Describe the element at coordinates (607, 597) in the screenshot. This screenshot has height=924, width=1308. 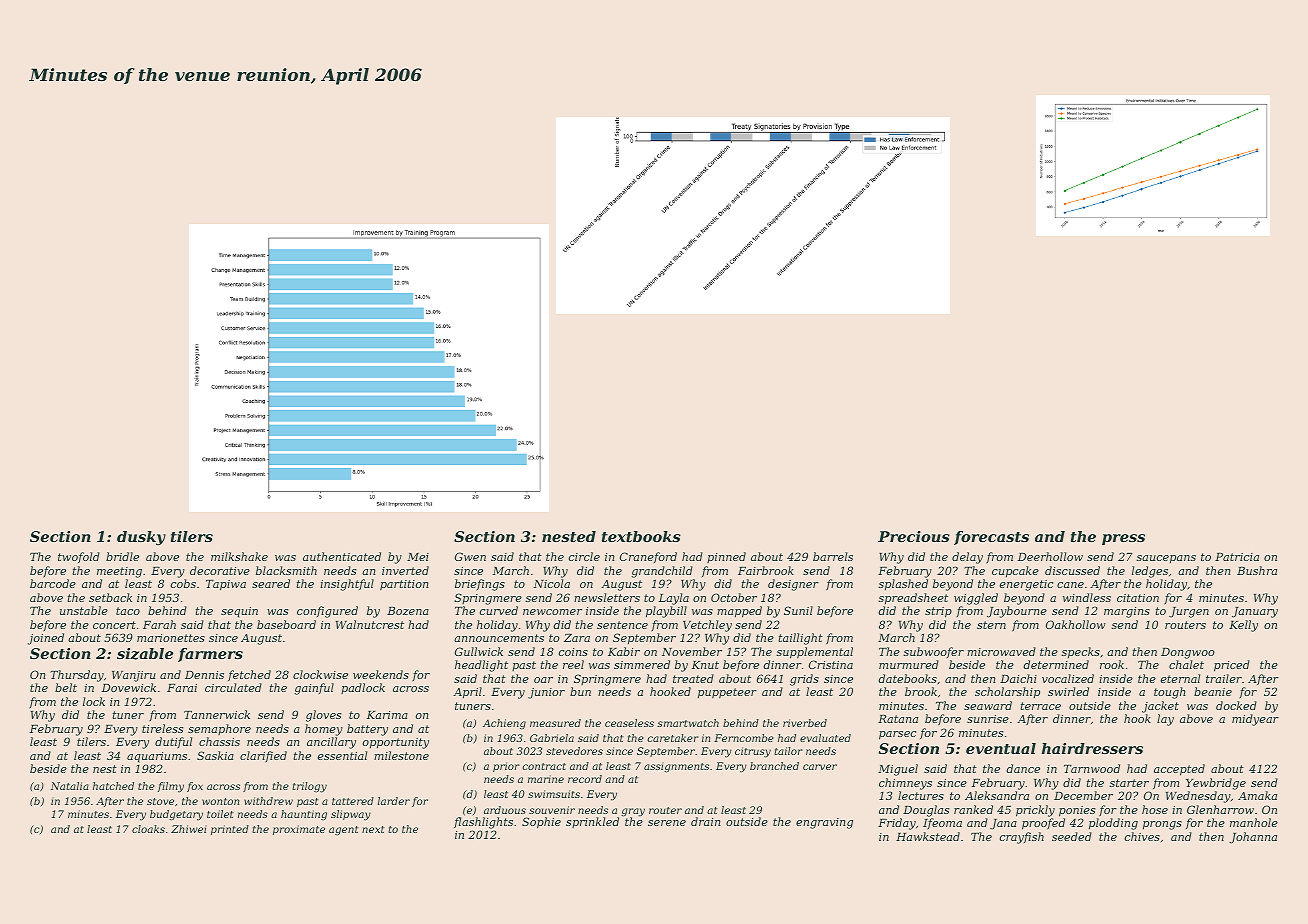
I see `newsletters` at that location.
